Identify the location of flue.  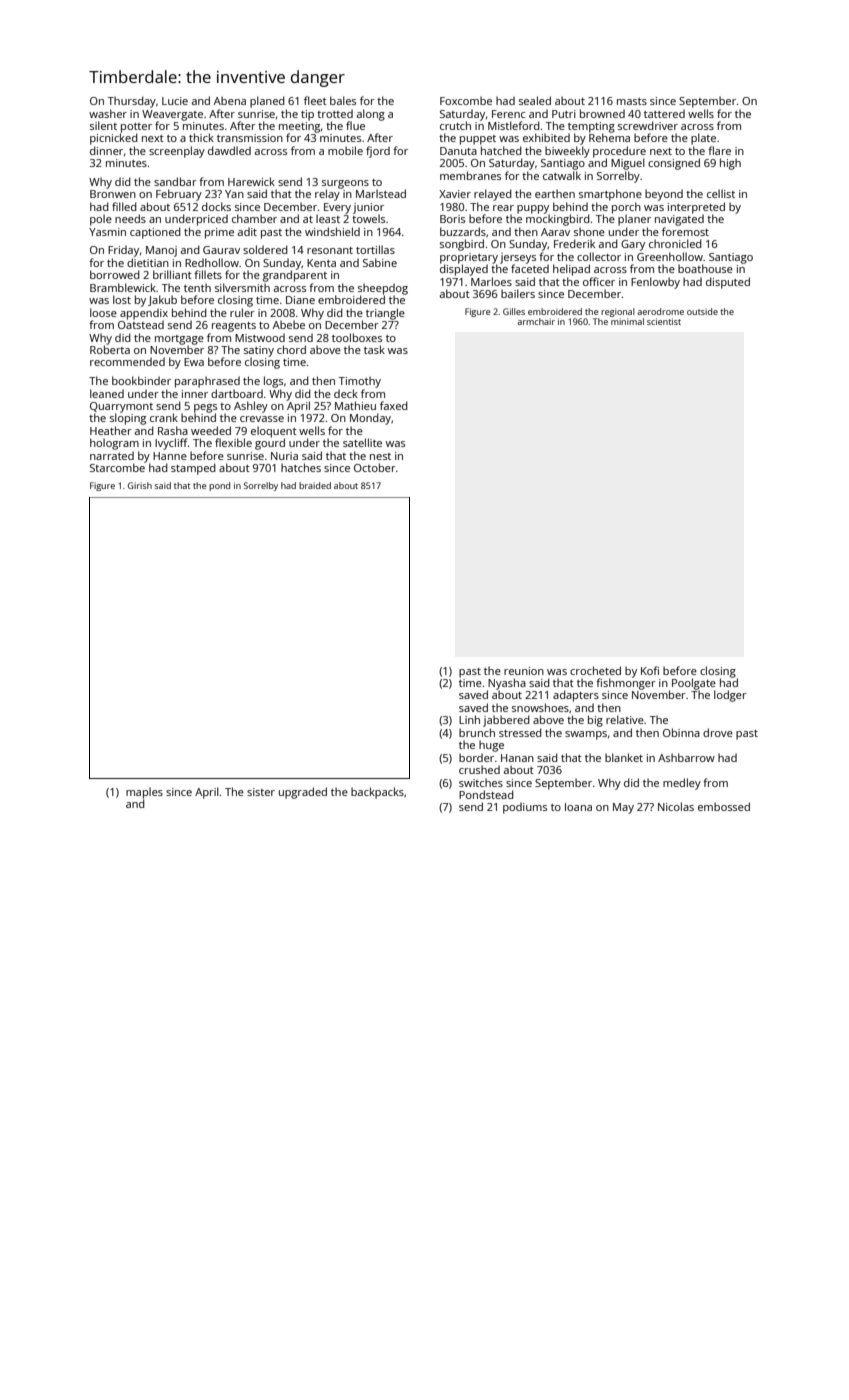
(355, 125).
